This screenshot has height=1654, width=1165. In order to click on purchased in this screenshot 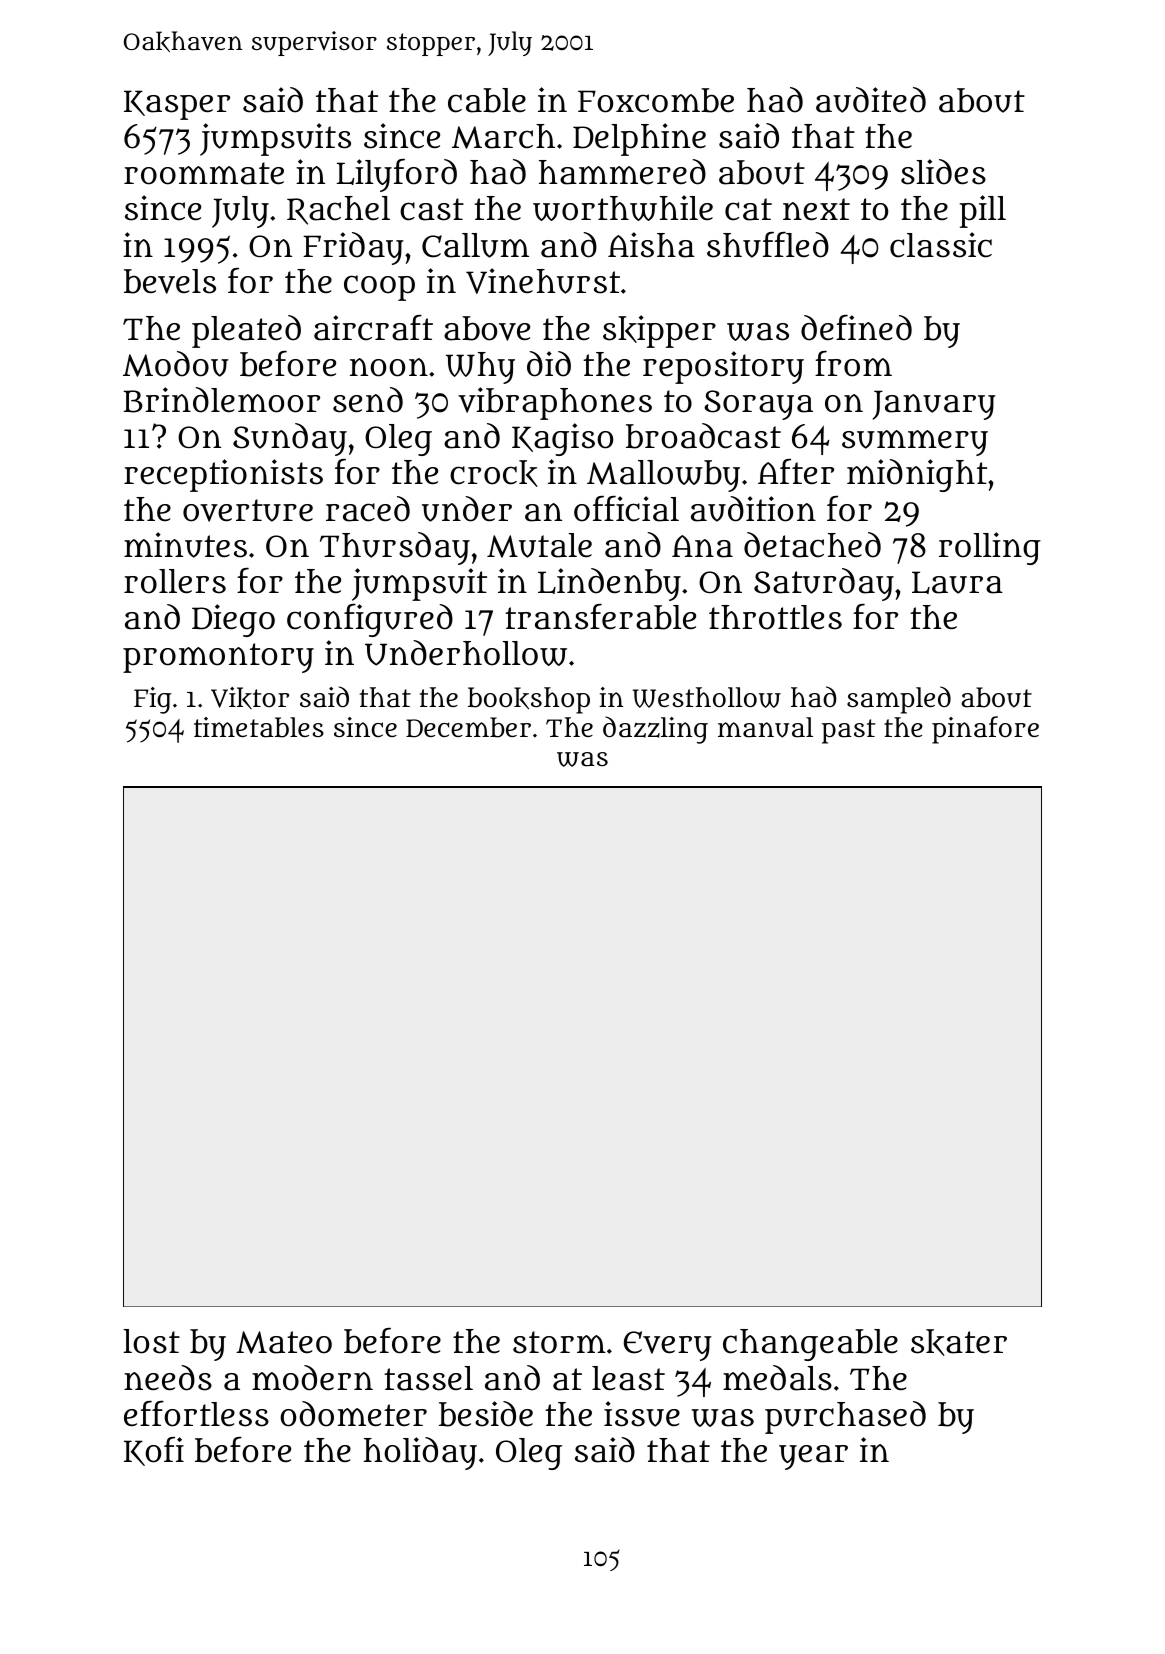, I will do `click(845, 1417)`.
